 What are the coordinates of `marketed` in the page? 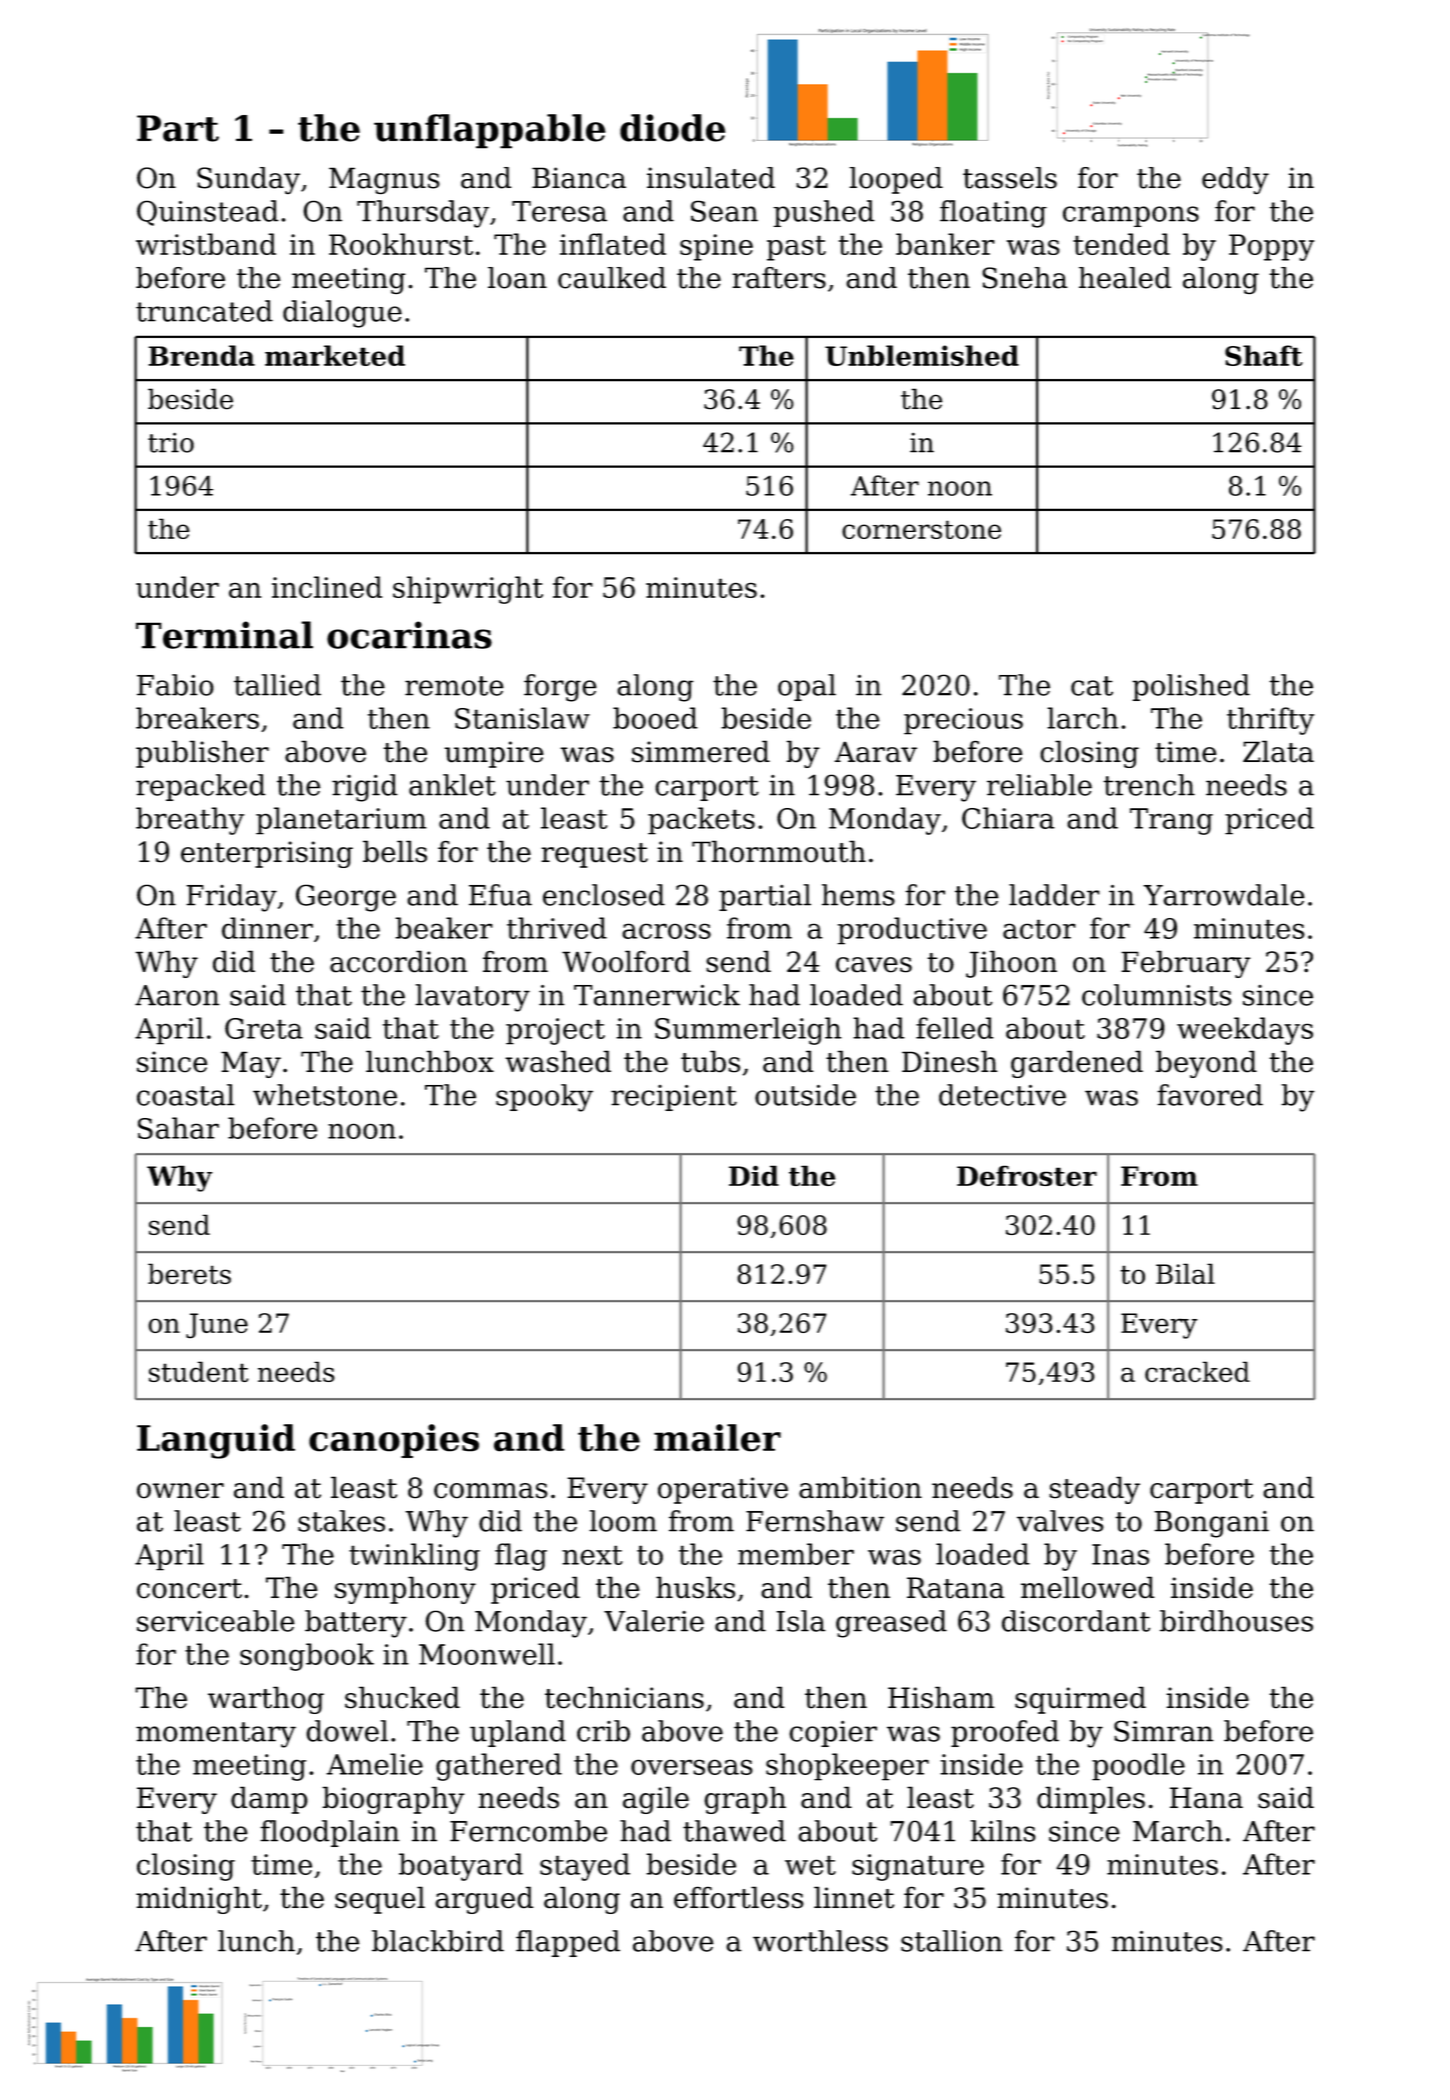 It's located at (335, 355).
